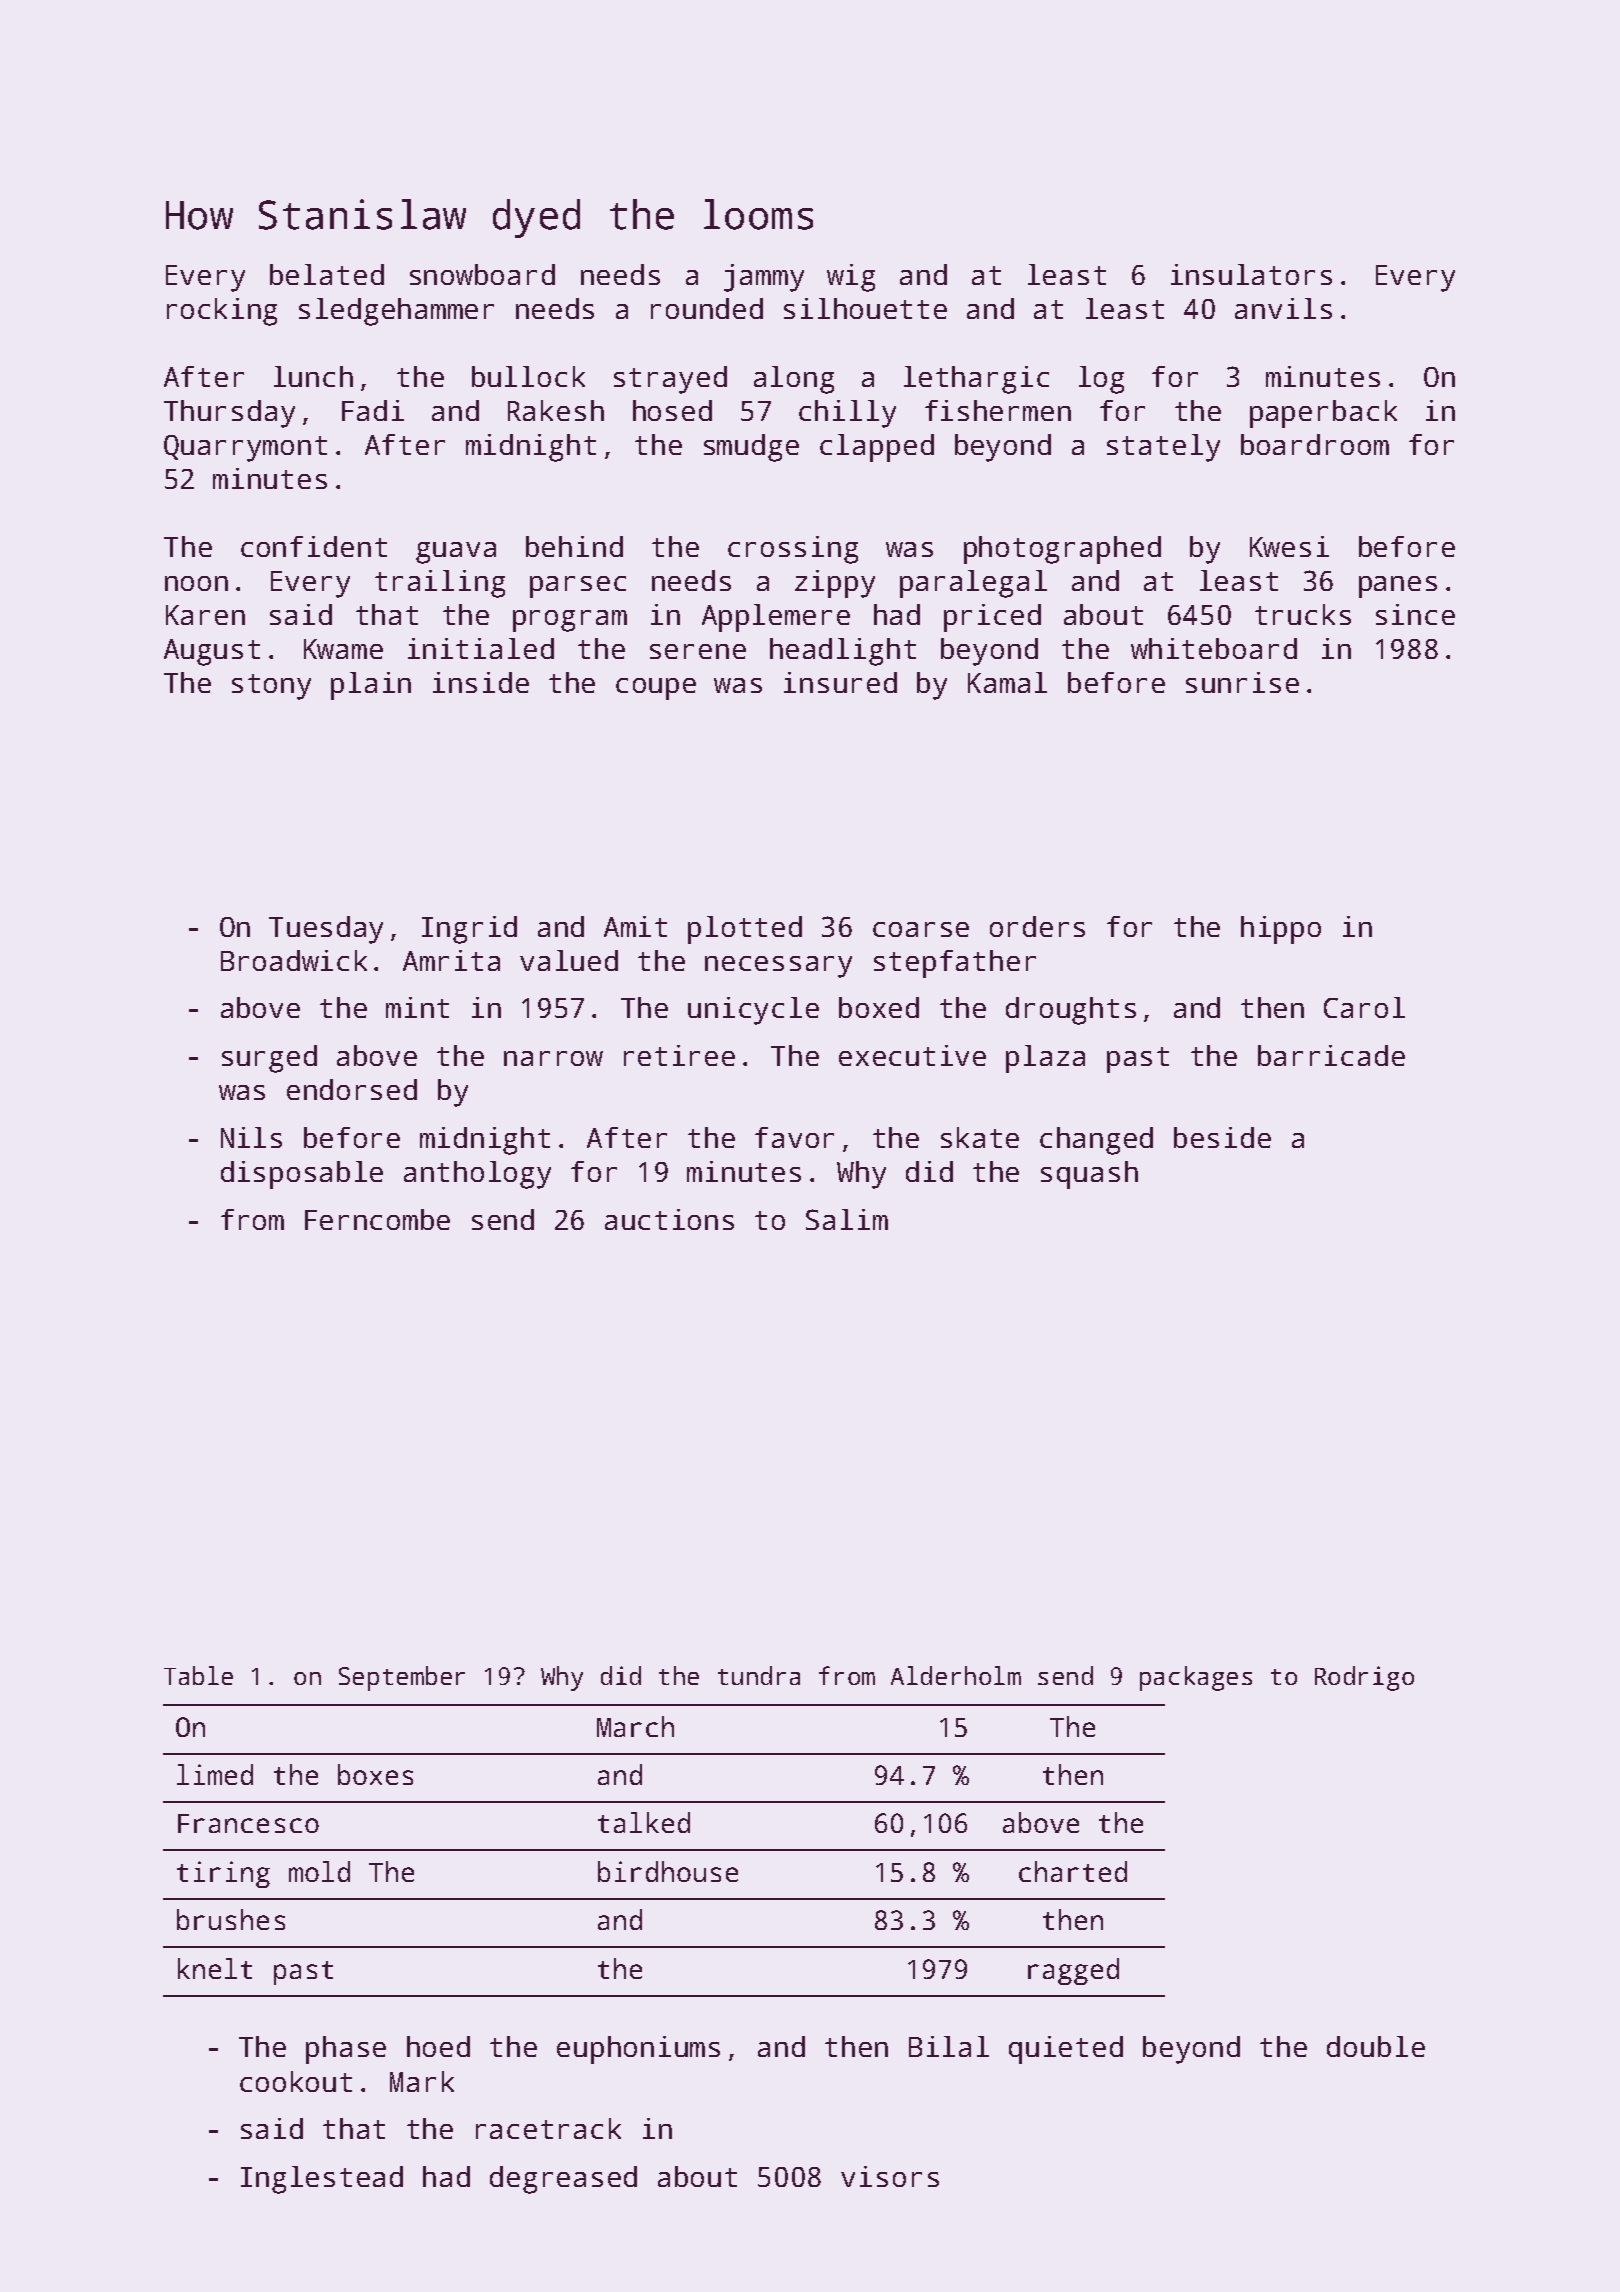 The width and height of the screenshot is (1620, 2292). What do you see at coordinates (1214, 648) in the screenshot?
I see `whiteboard` at bounding box center [1214, 648].
